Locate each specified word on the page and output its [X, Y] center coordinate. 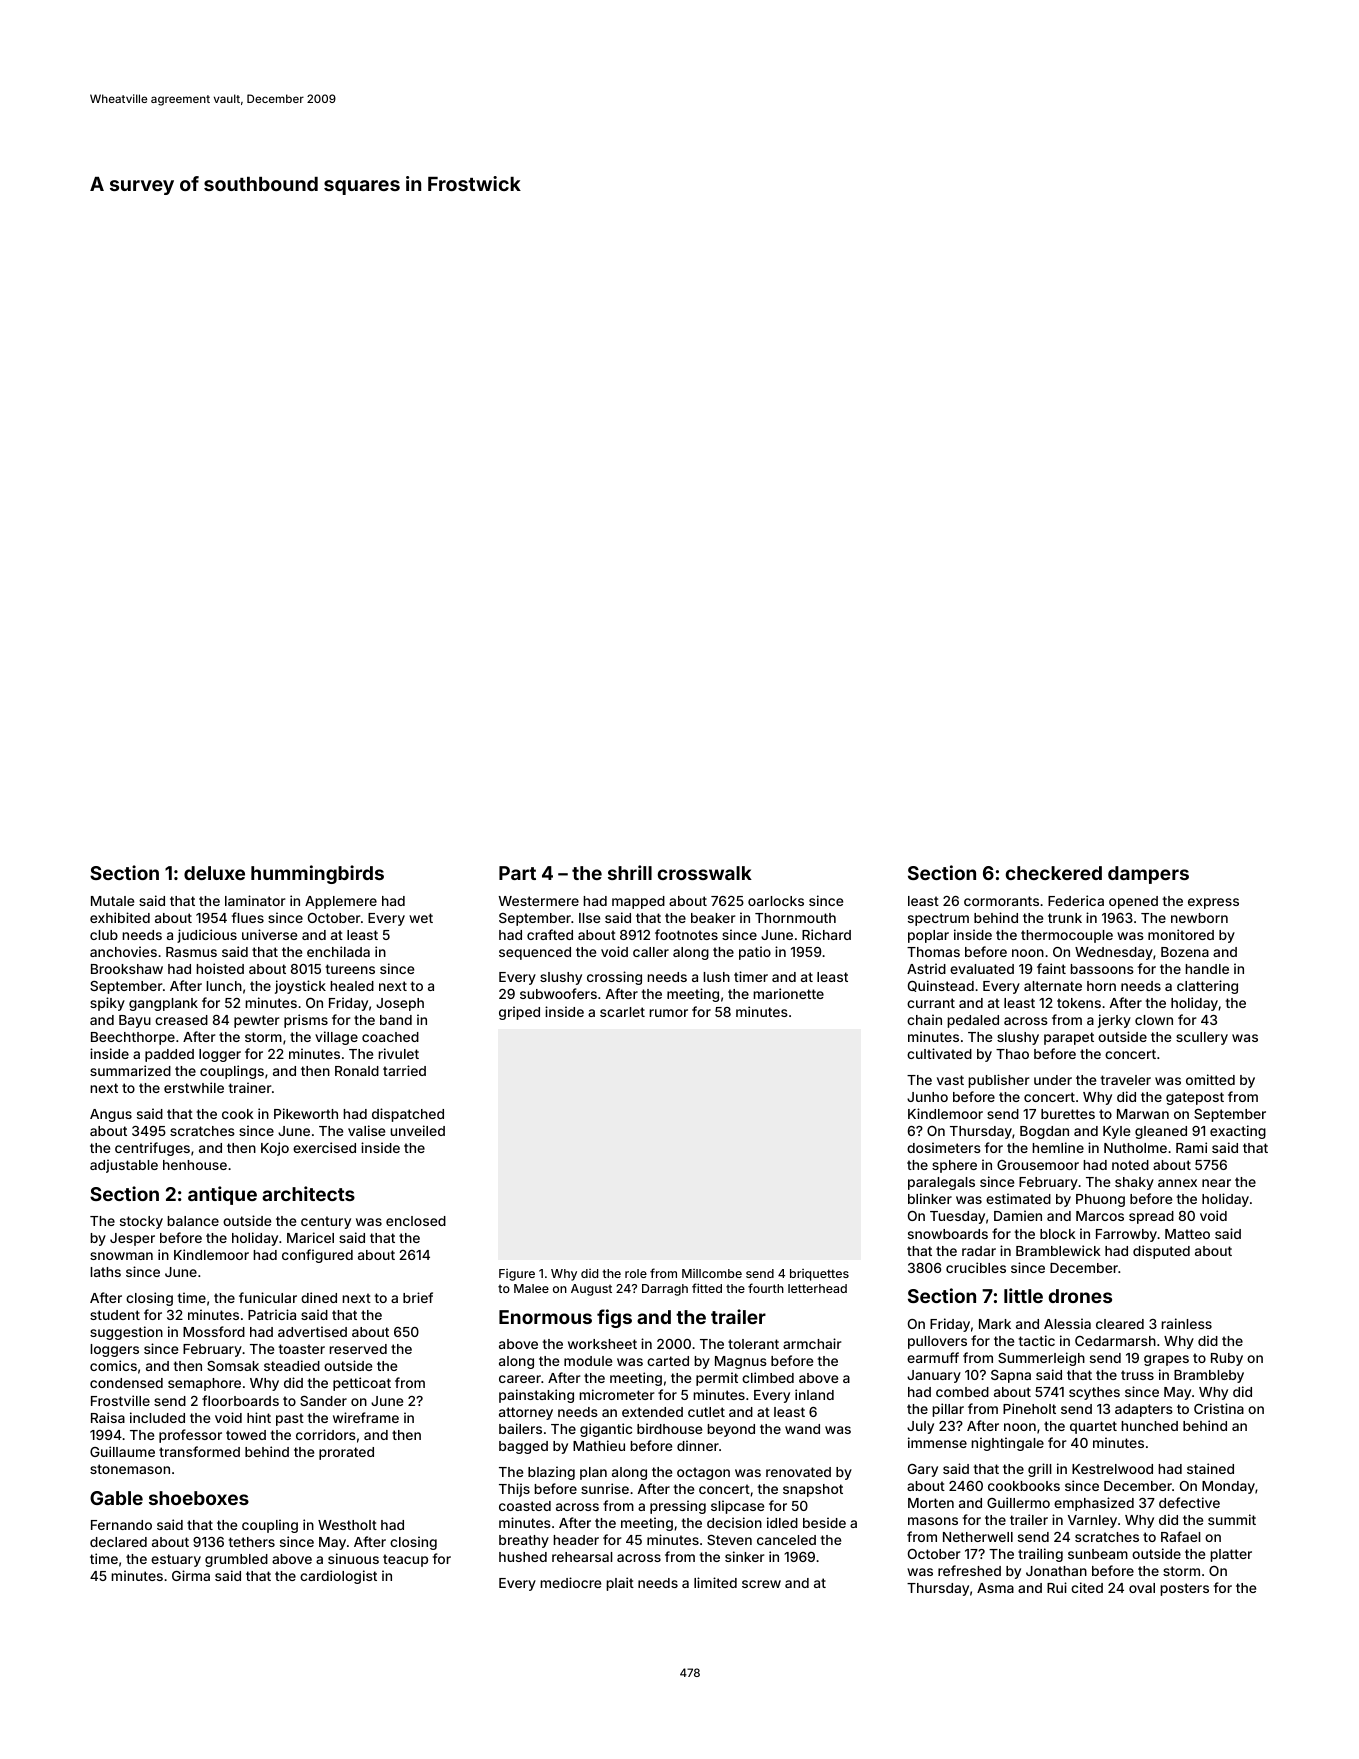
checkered [1054, 873]
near [1216, 1183]
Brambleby [1209, 1376]
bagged [523, 1447]
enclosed [416, 1221]
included [157, 1417]
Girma [191, 1575]
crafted [550, 934]
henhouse [195, 1165]
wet [421, 918]
